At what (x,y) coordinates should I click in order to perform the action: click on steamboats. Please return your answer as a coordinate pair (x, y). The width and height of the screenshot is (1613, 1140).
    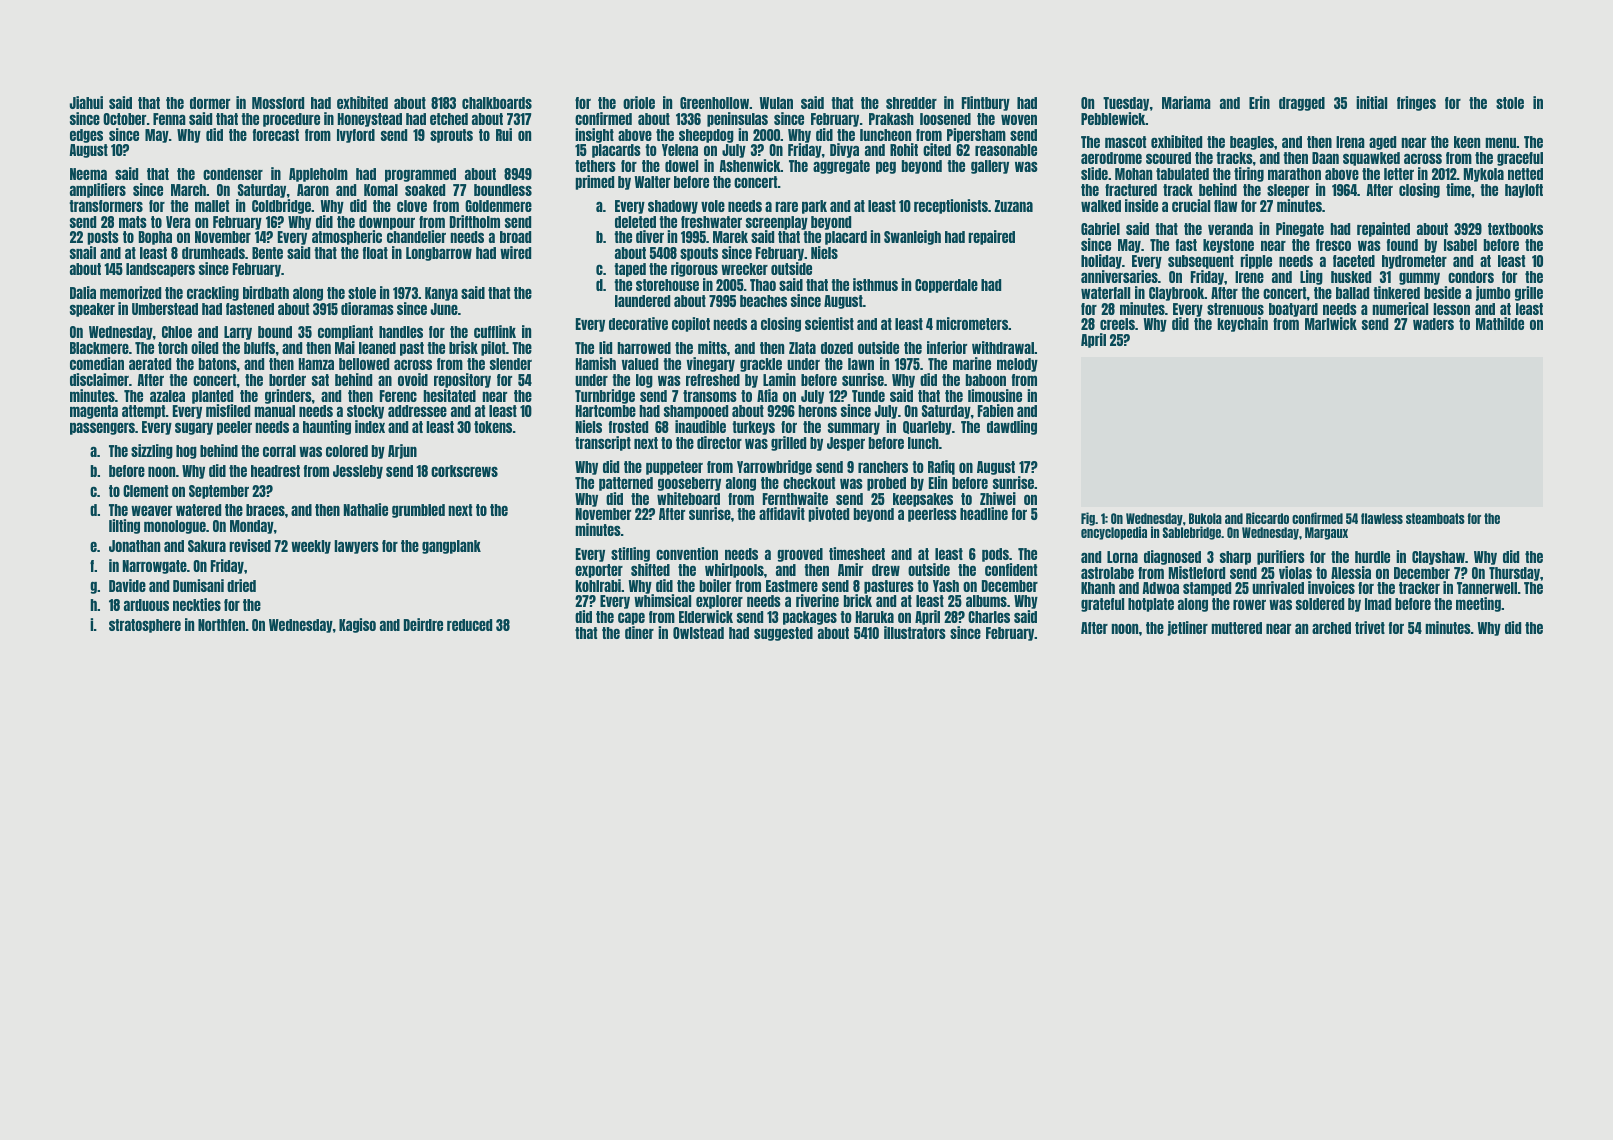
    Looking at the image, I should click on (1435, 518).
